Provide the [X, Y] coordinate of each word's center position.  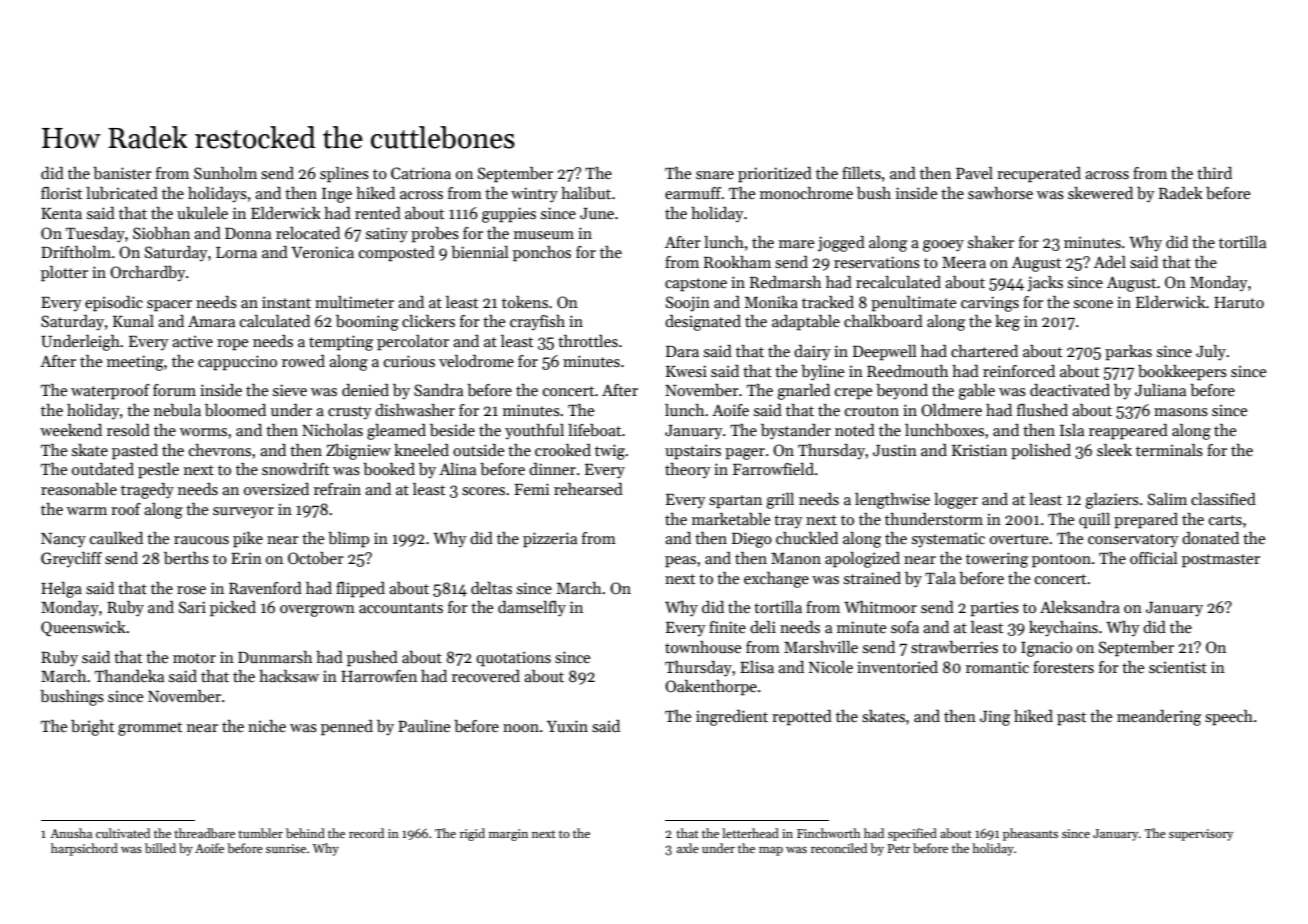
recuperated [1039, 175]
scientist [1178, 667]
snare [715, 175]
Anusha [71, 833]
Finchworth [828, 833]
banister [122, 173]
